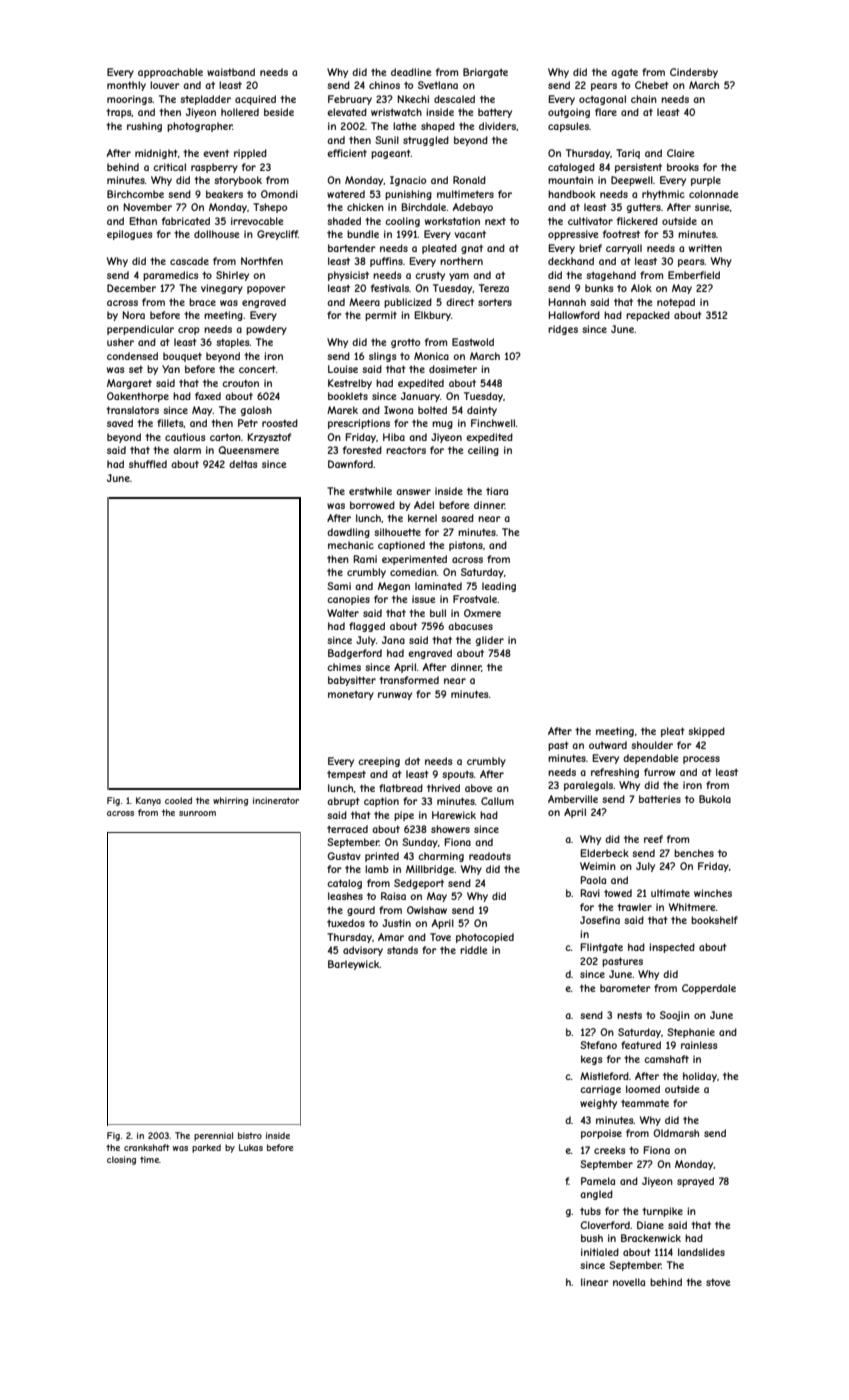 The height and width of the document is (1400, 849). Describe the element at coordinates (132, 356) in the document. I see `condensed` at that location.
